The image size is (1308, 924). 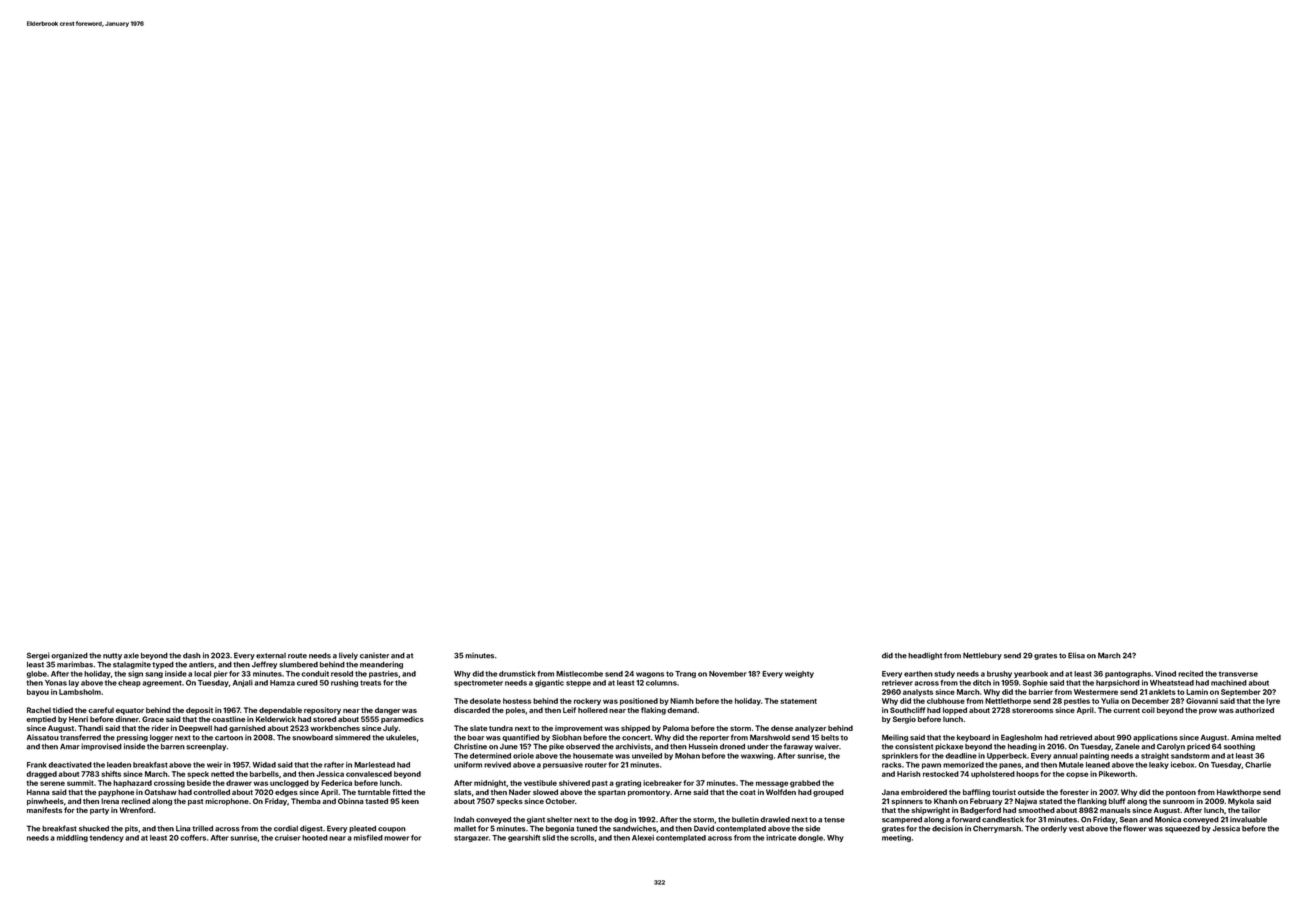 What do you see at coordinates (1162, 692) in the screenshot?
I see `anklets` at bounding box center [1162, 692].
